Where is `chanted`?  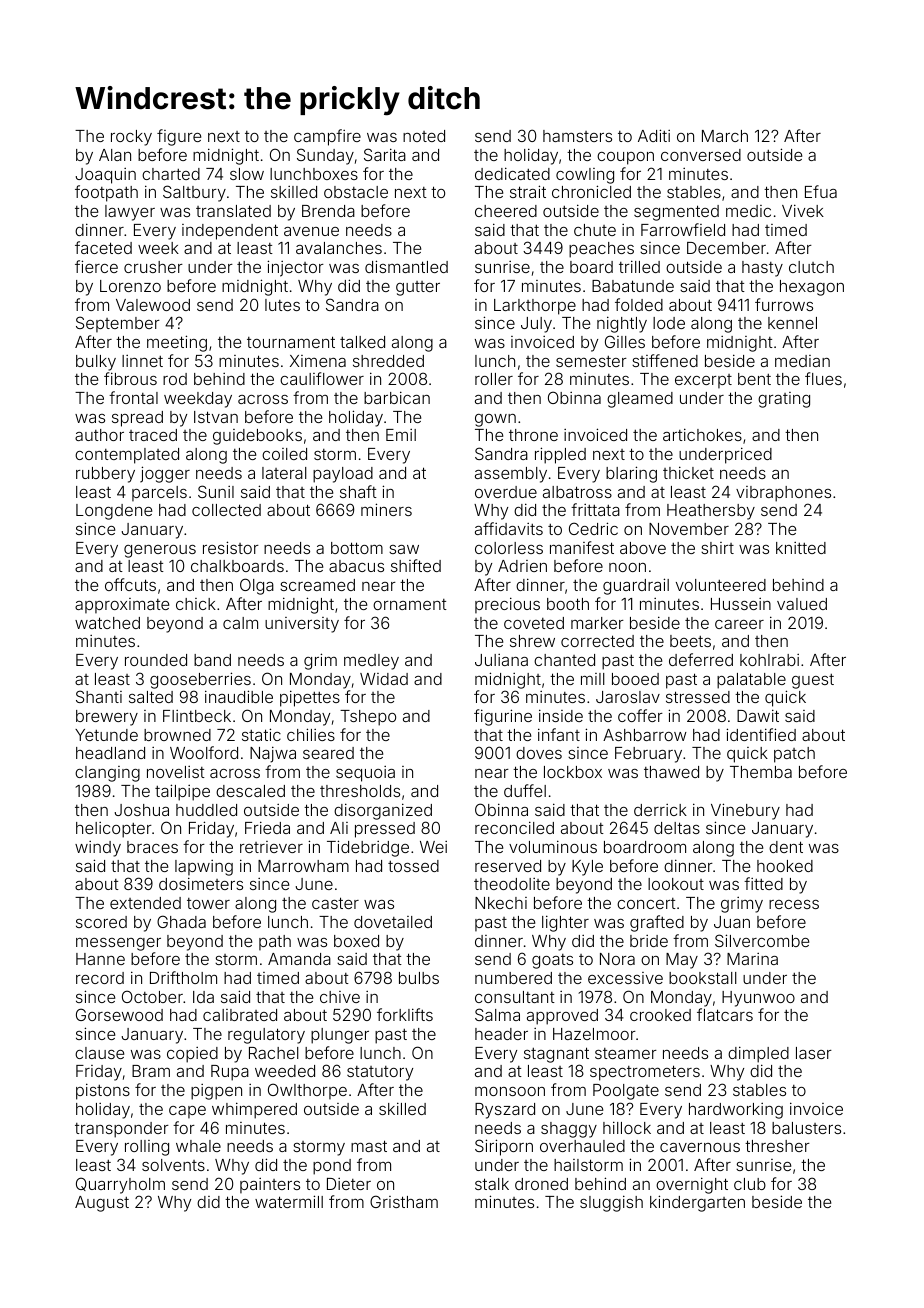
chanted is located at coordinates (564, 660).
